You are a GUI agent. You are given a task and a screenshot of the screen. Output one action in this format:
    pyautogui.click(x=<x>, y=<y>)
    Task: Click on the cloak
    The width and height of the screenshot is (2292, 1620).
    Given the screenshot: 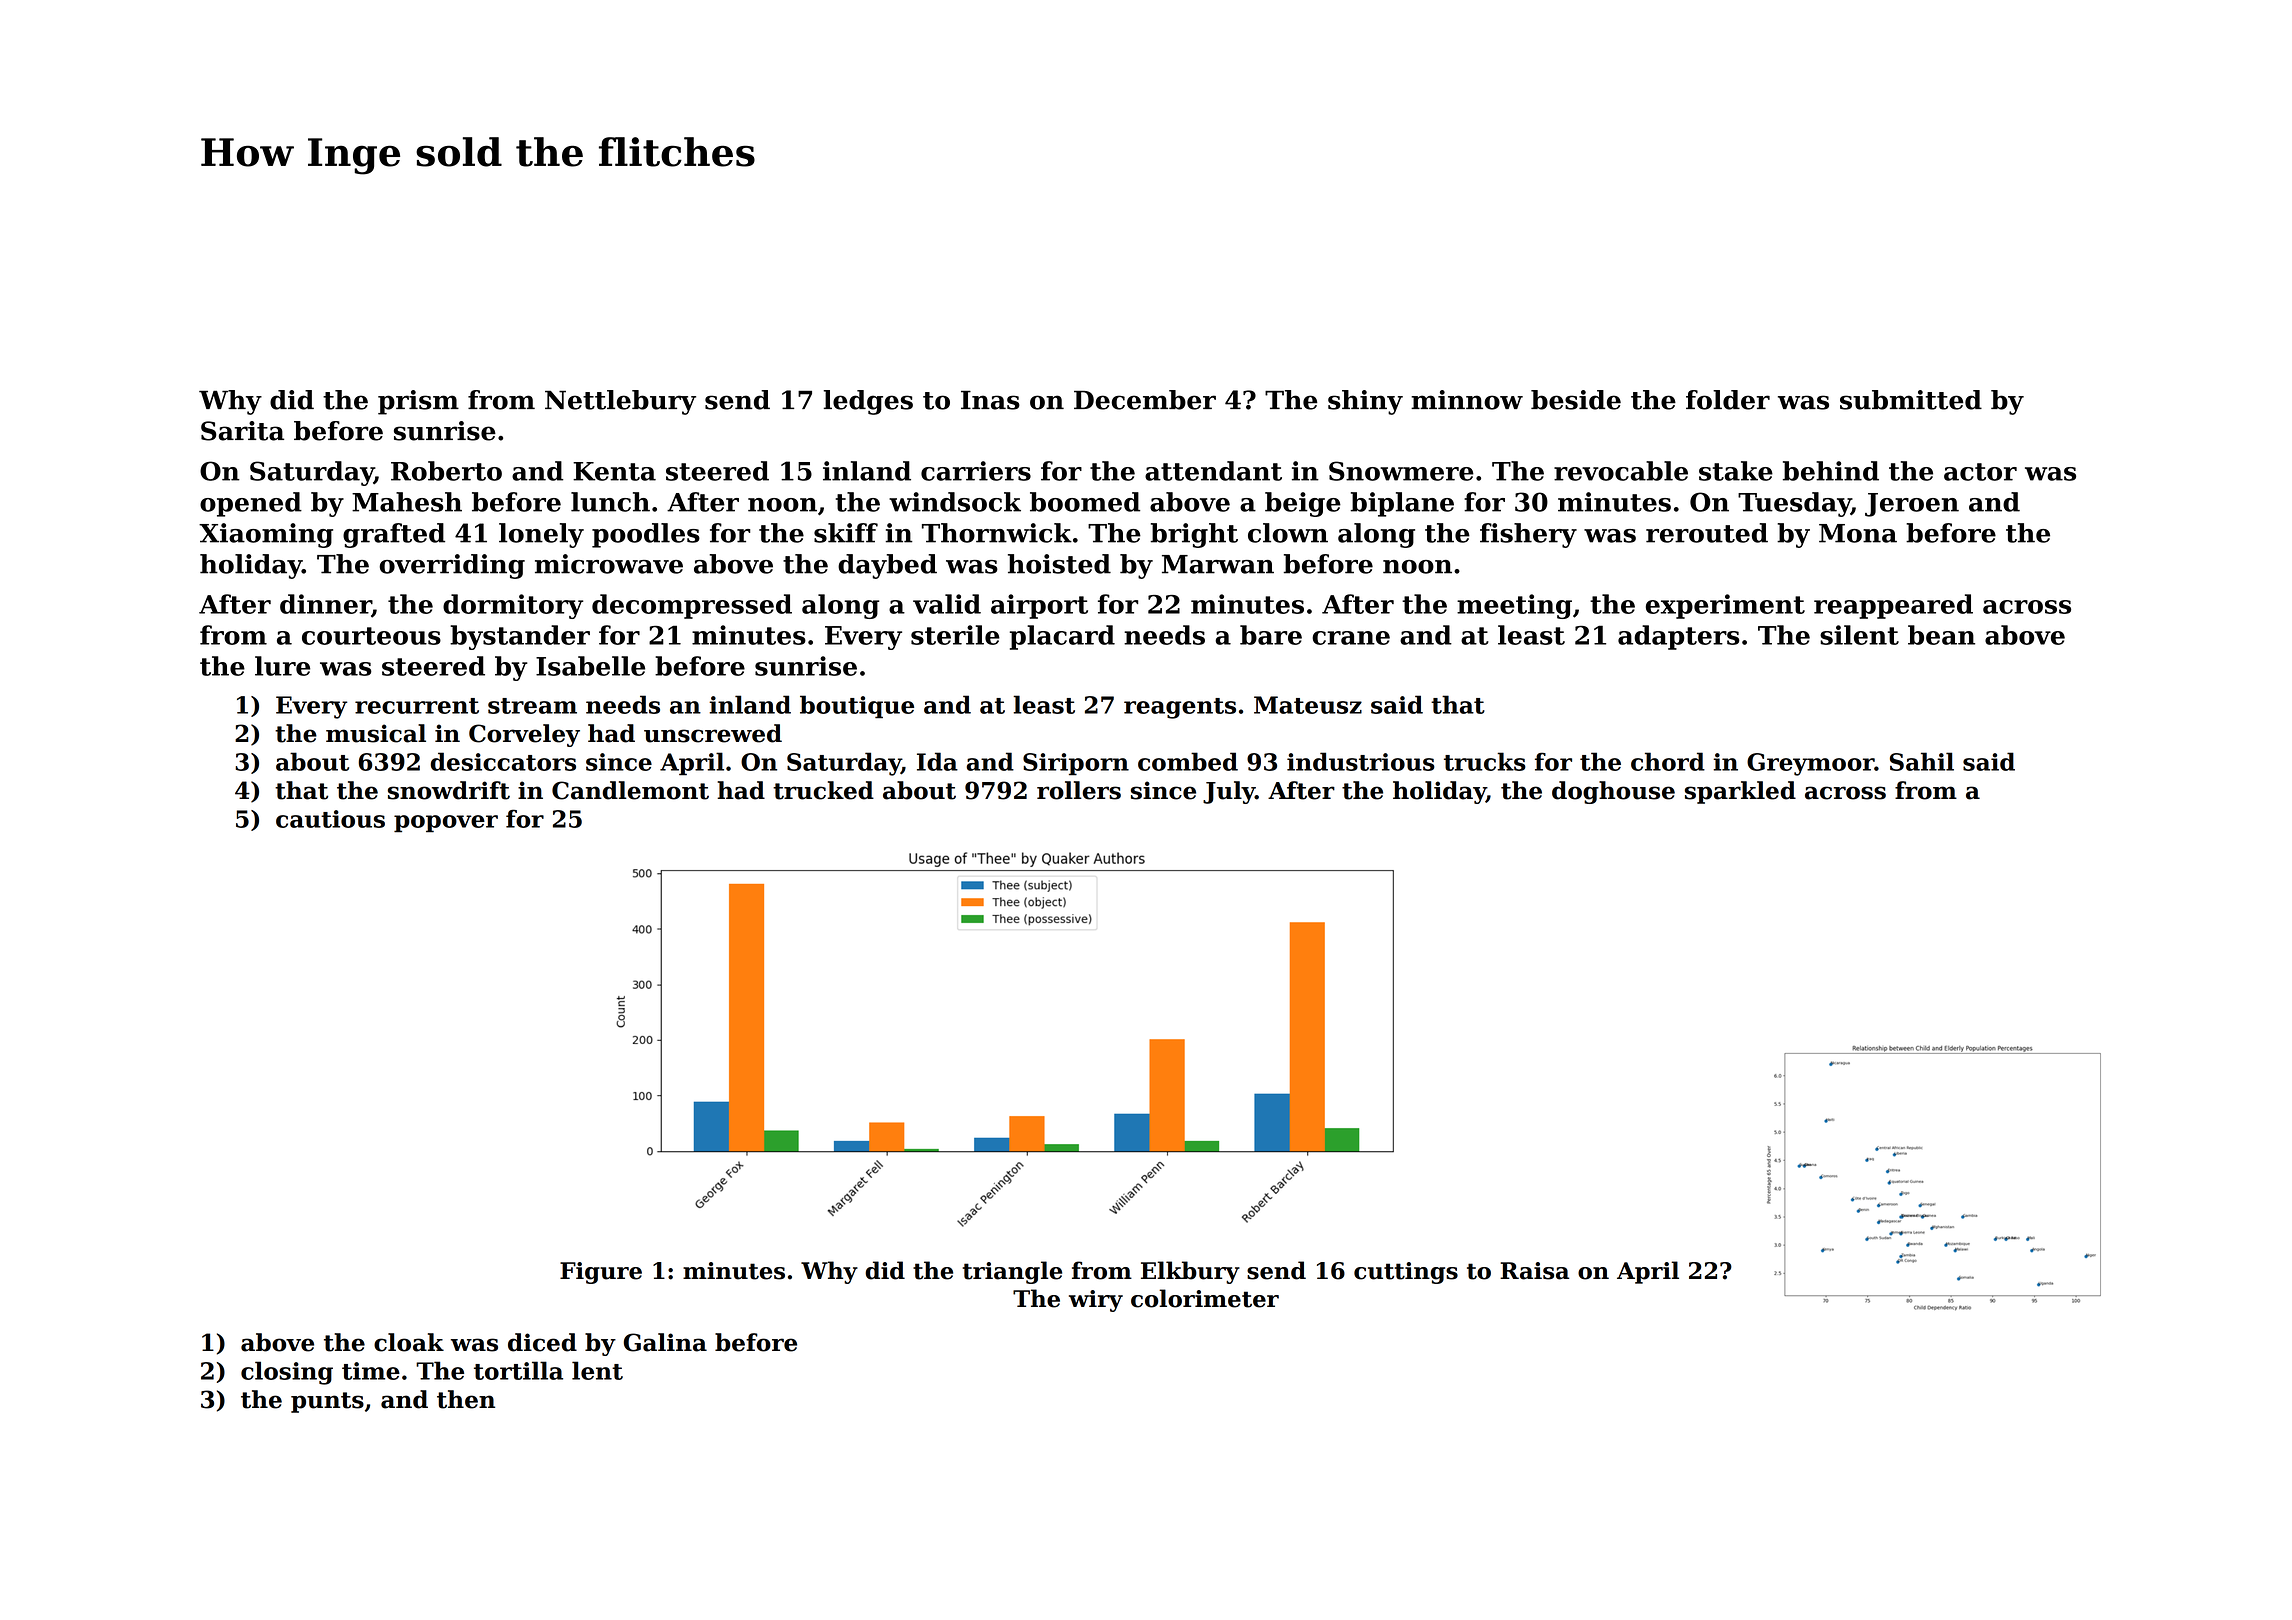 What is the action you would take?
    pyautogui.click(x=409, y=1342)
